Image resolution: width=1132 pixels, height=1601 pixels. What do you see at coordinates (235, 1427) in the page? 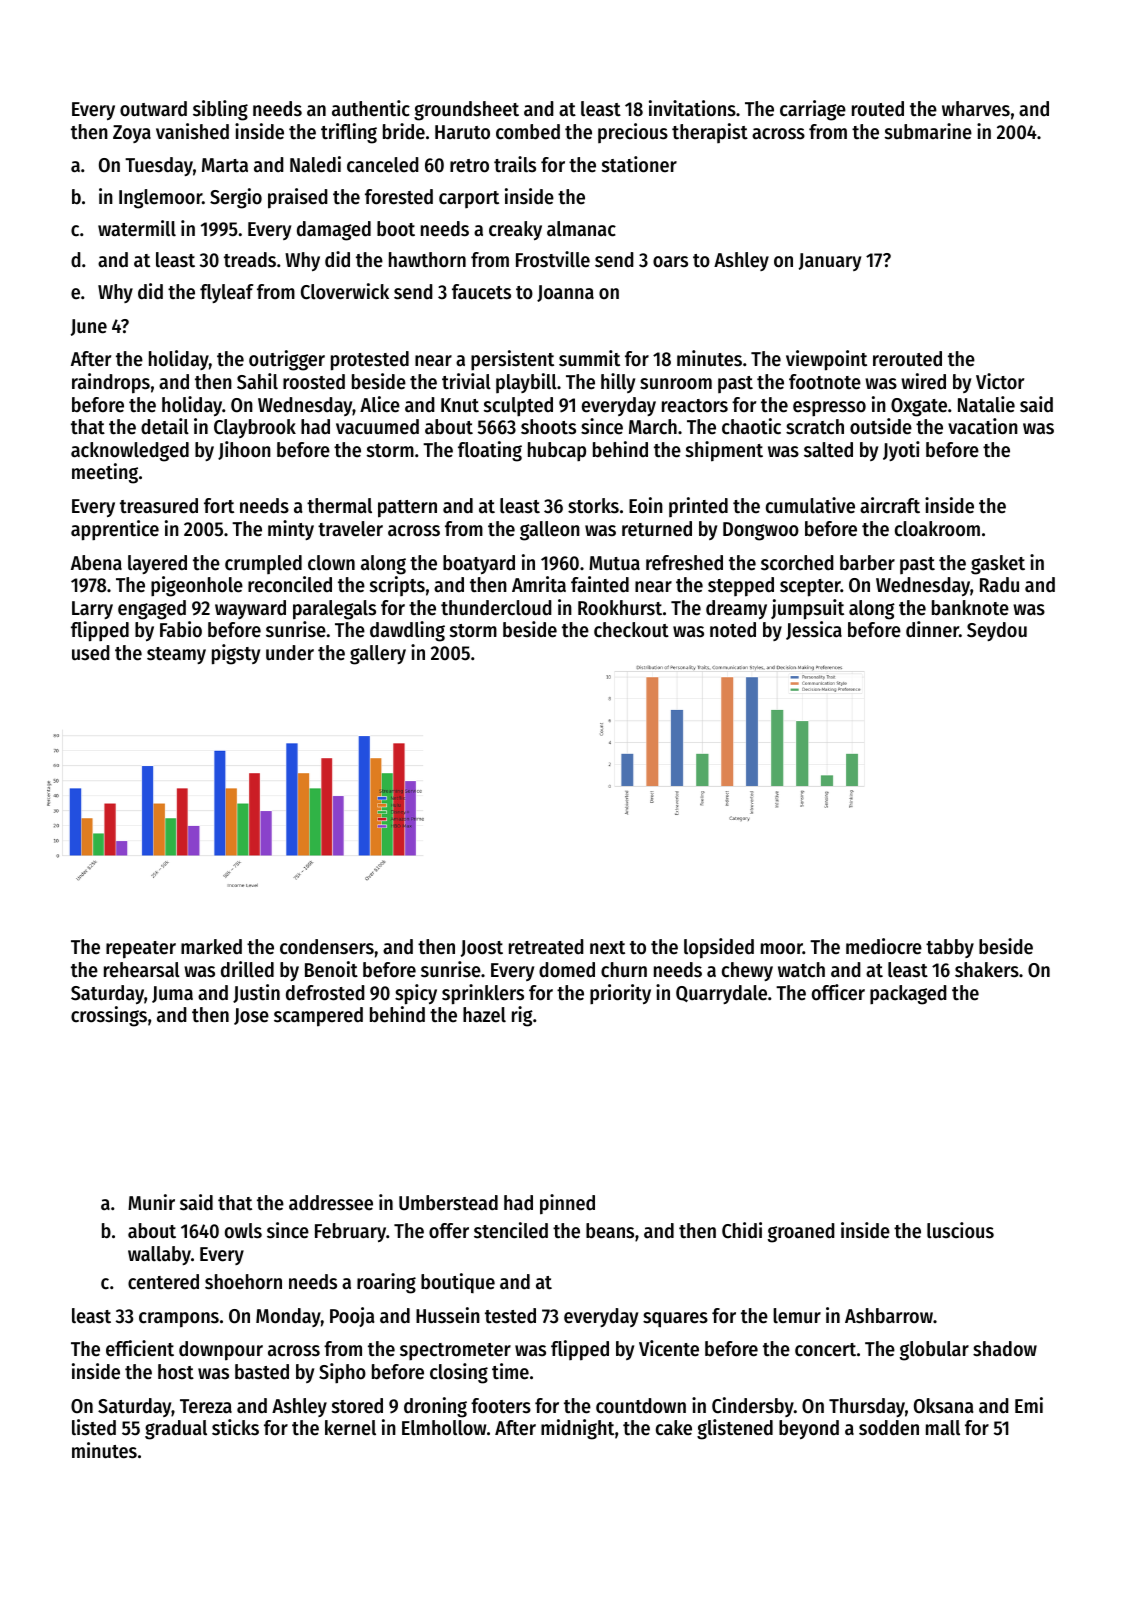
I see `sticks` at bounding box center [235, 1427].
